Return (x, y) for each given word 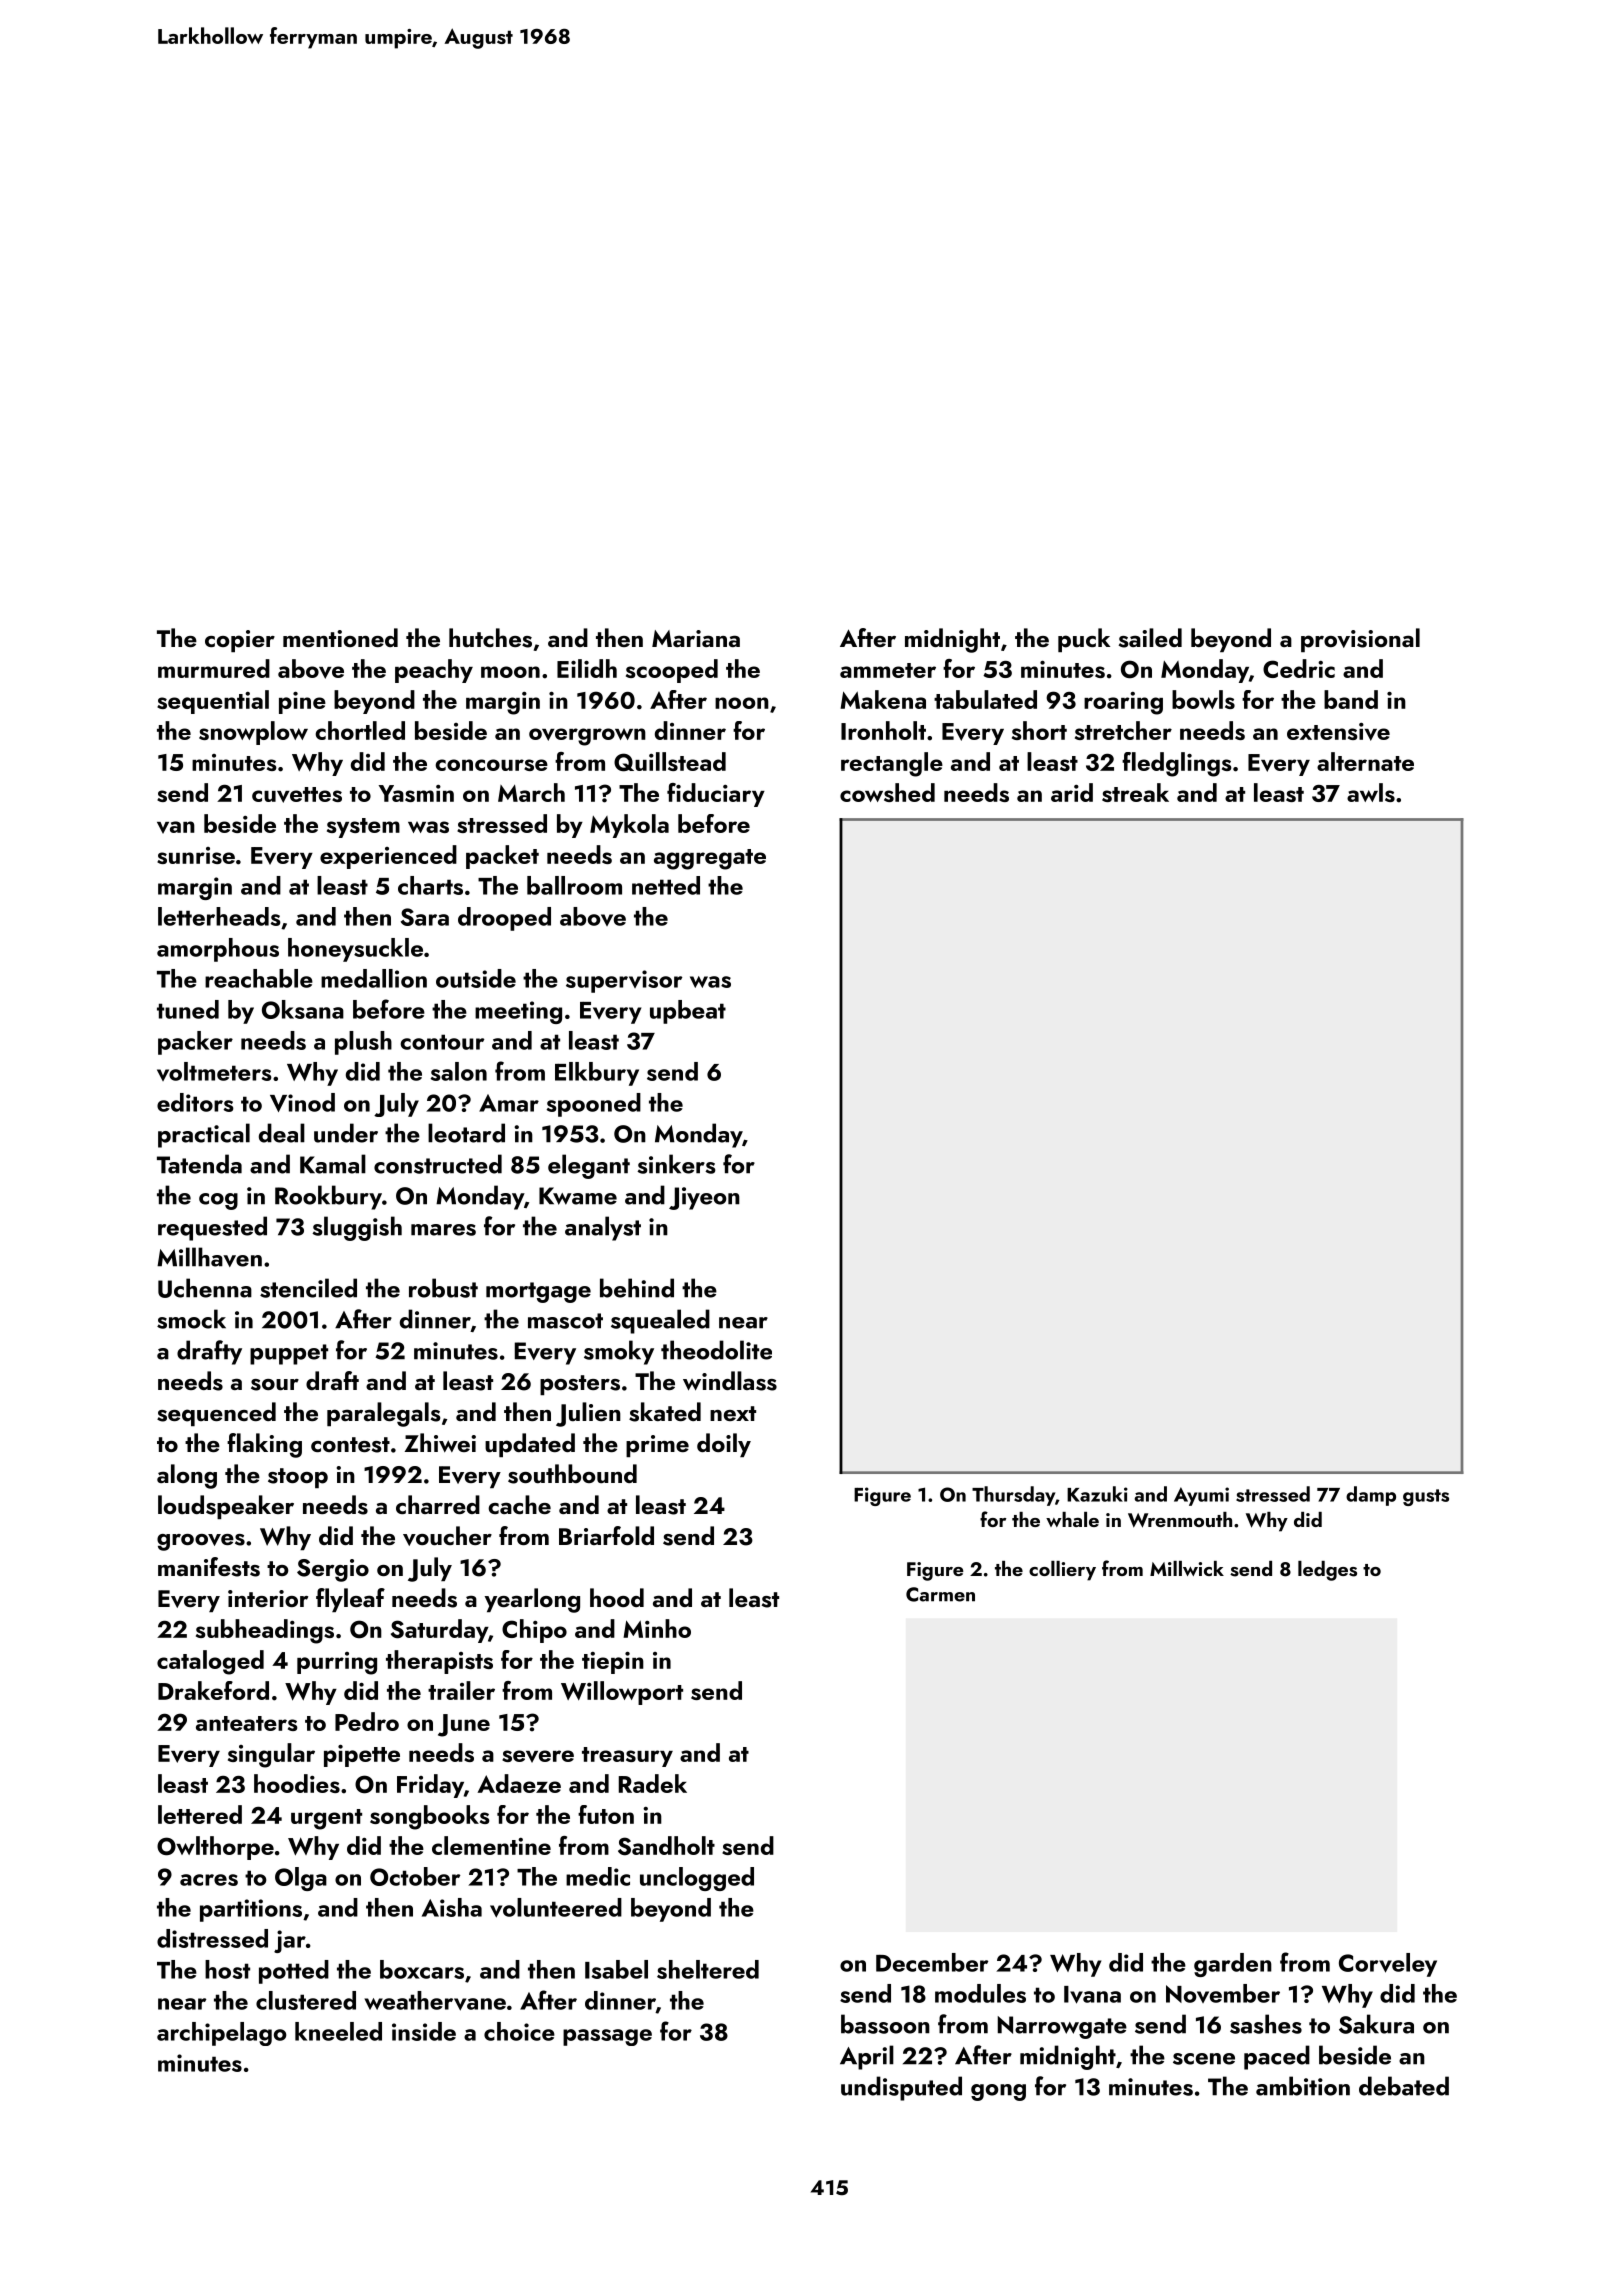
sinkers (676, 1164)
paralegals (383, 1414)
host (227, 1969)
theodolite (716, 1350)
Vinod (302, 1102)
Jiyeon (704, 1198)
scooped (672, 671)
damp (1371, 1496)
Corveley (1388, 1965)
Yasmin (416, 793)
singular (271, 1755)
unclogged (697, 1879)
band (1351, 699)
